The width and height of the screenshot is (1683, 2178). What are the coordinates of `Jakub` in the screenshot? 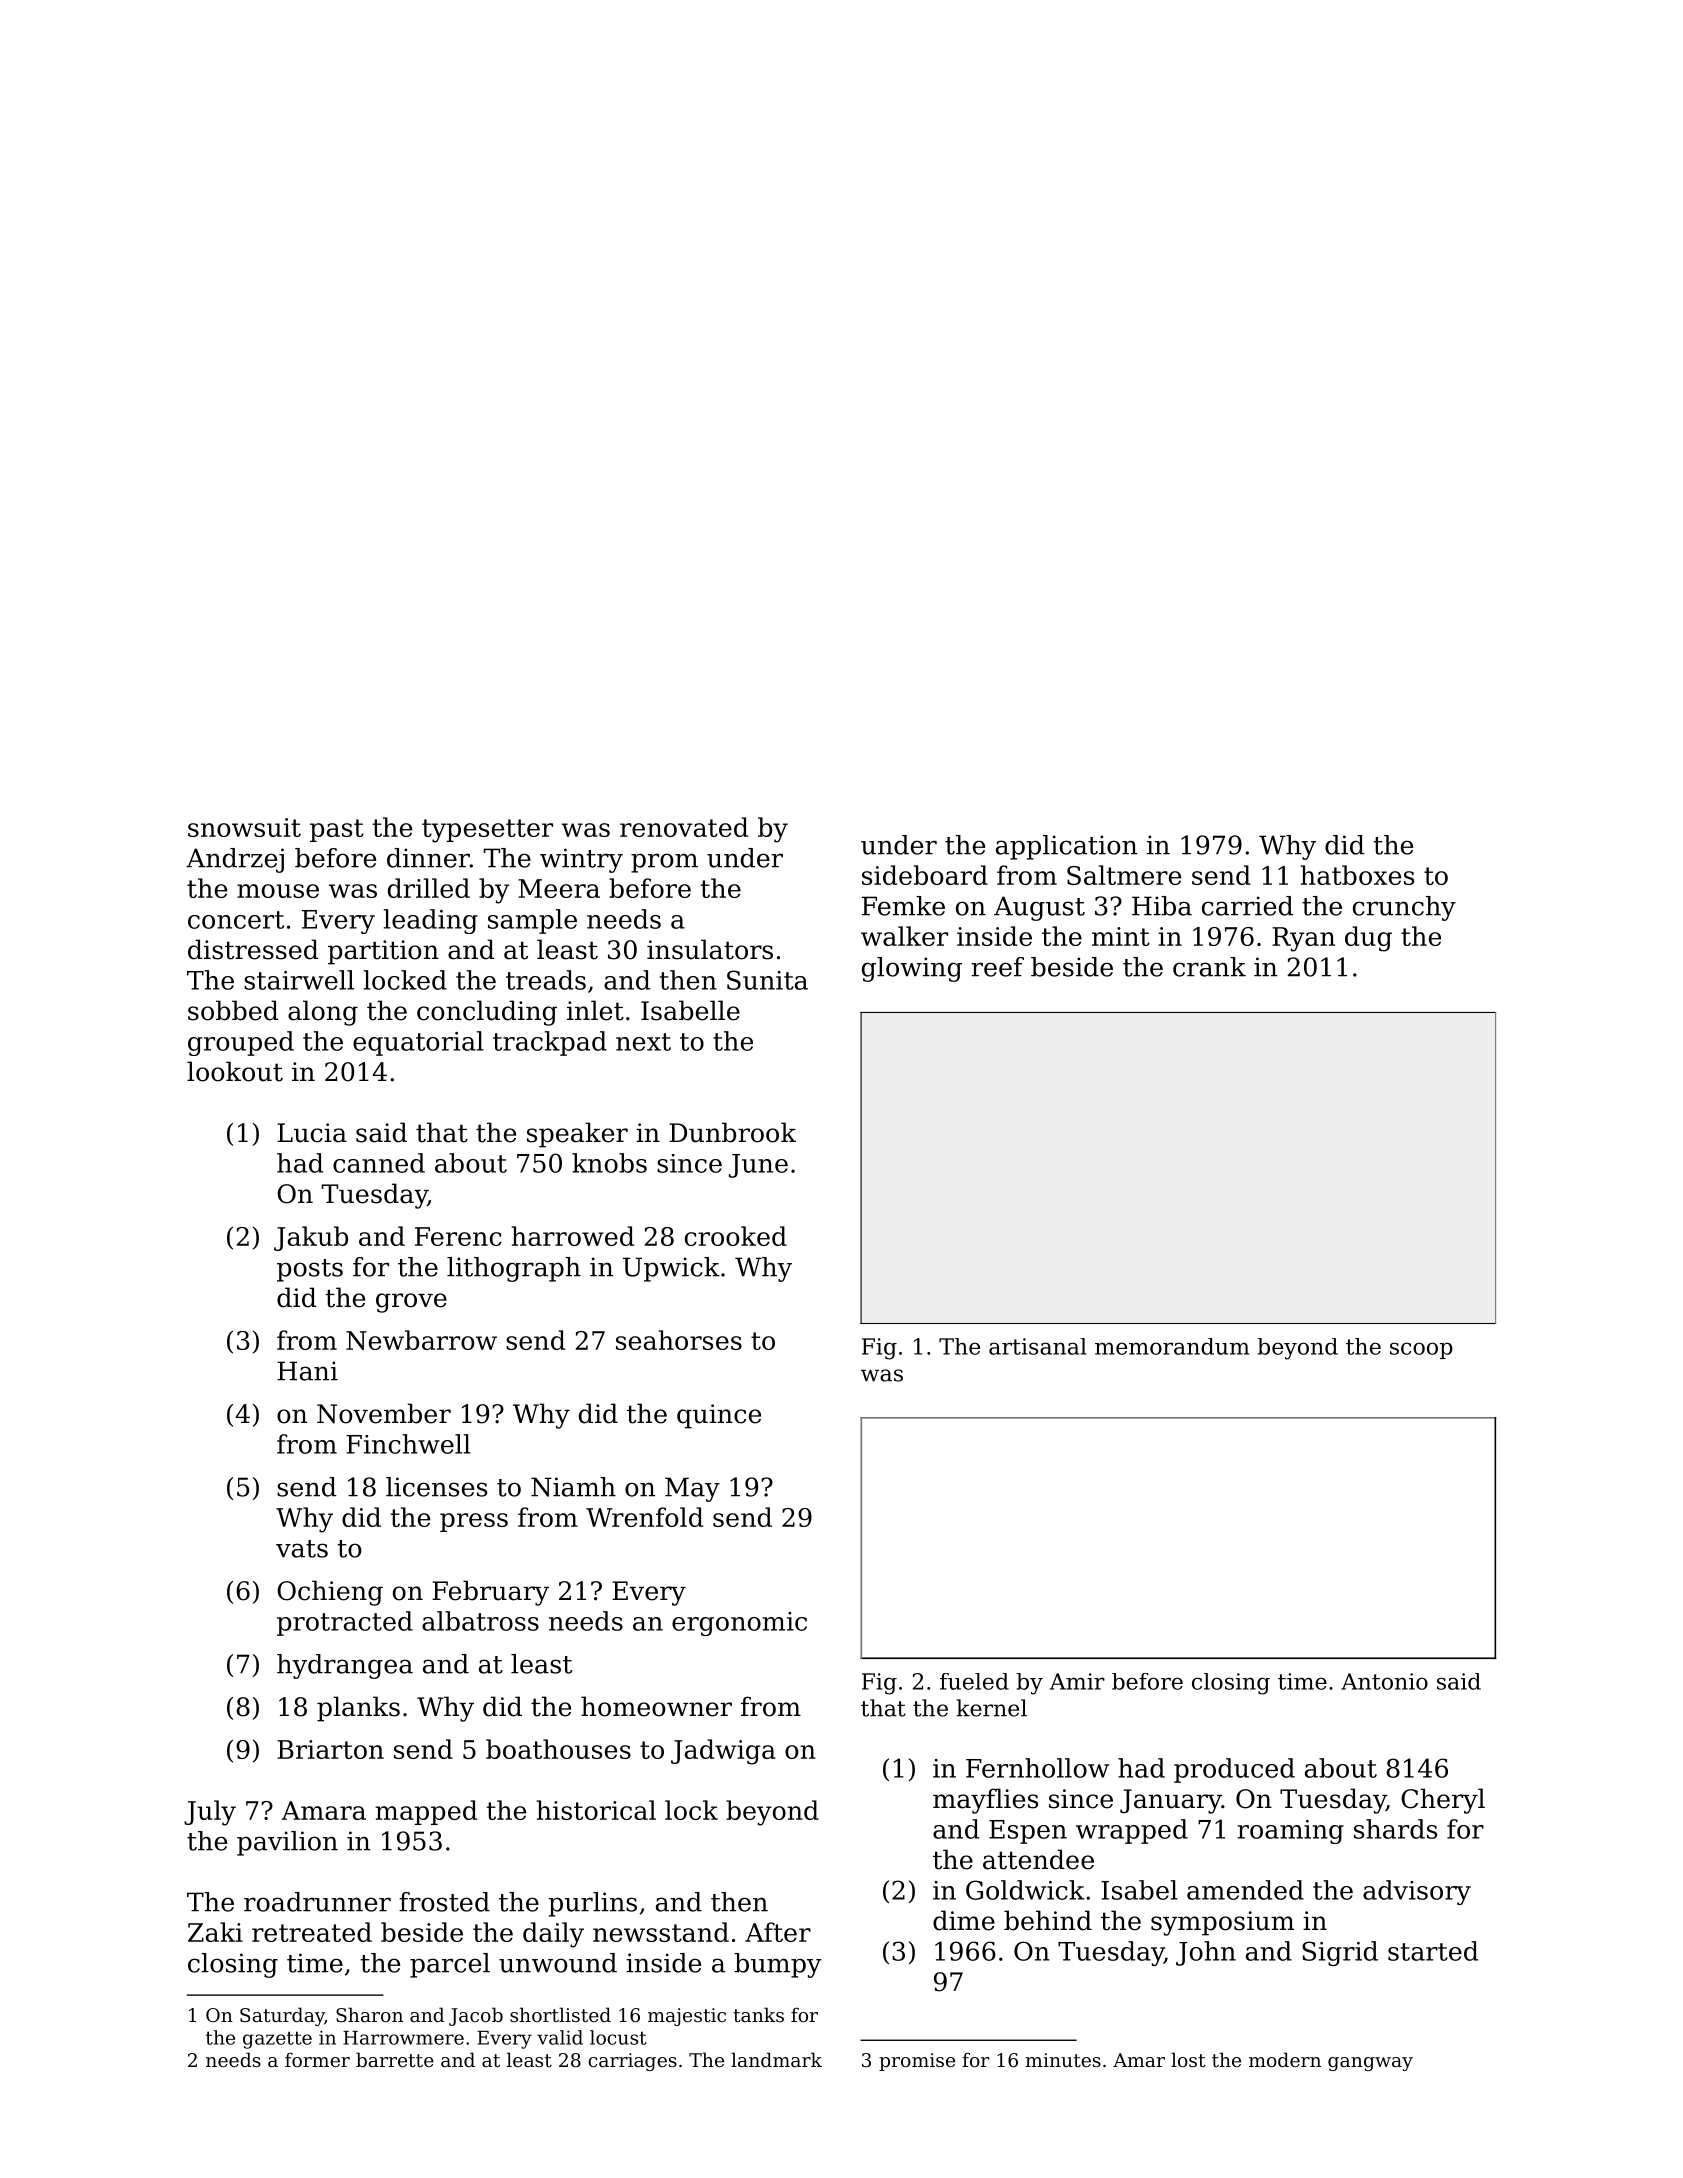 It's located at (311, 1238).
